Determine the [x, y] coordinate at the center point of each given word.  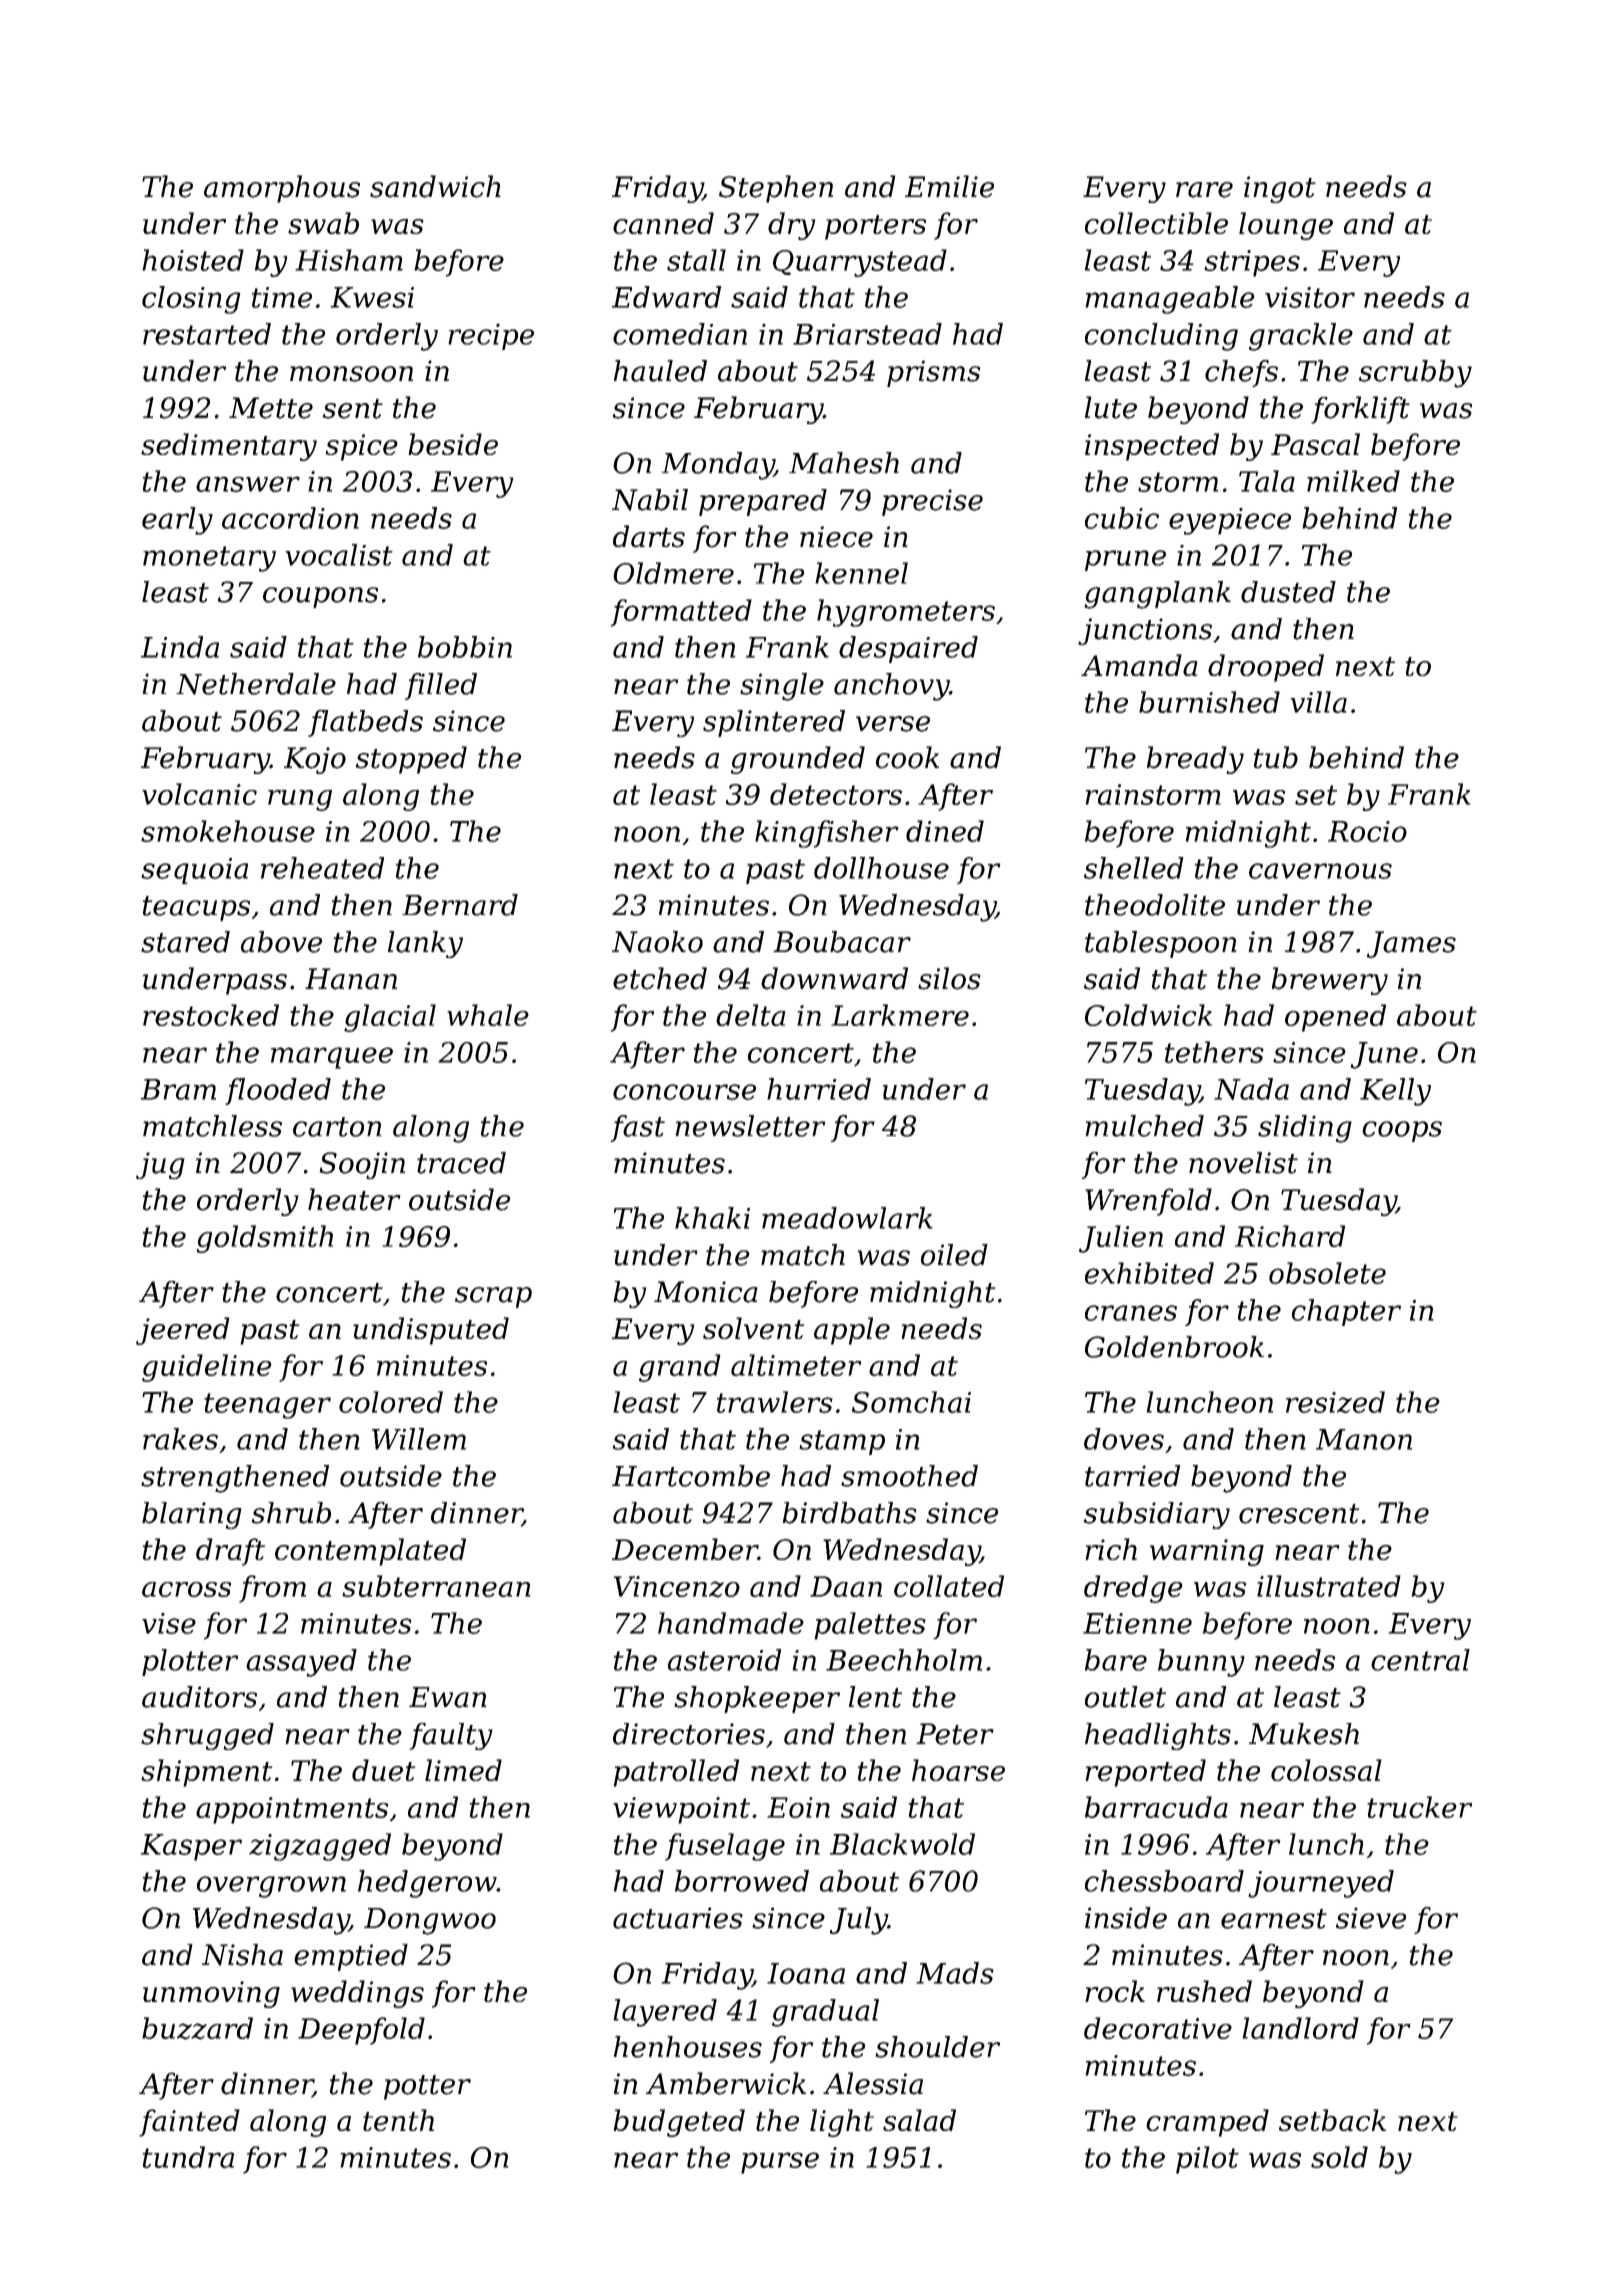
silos [949, 978]
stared [185, 942]
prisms [933, 373]
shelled [1134, 868]
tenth [398, 2120]
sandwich [435, 186]
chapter [1346, 1312]
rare [1204, 190]
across [186, 1589]
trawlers [775, 1402]
